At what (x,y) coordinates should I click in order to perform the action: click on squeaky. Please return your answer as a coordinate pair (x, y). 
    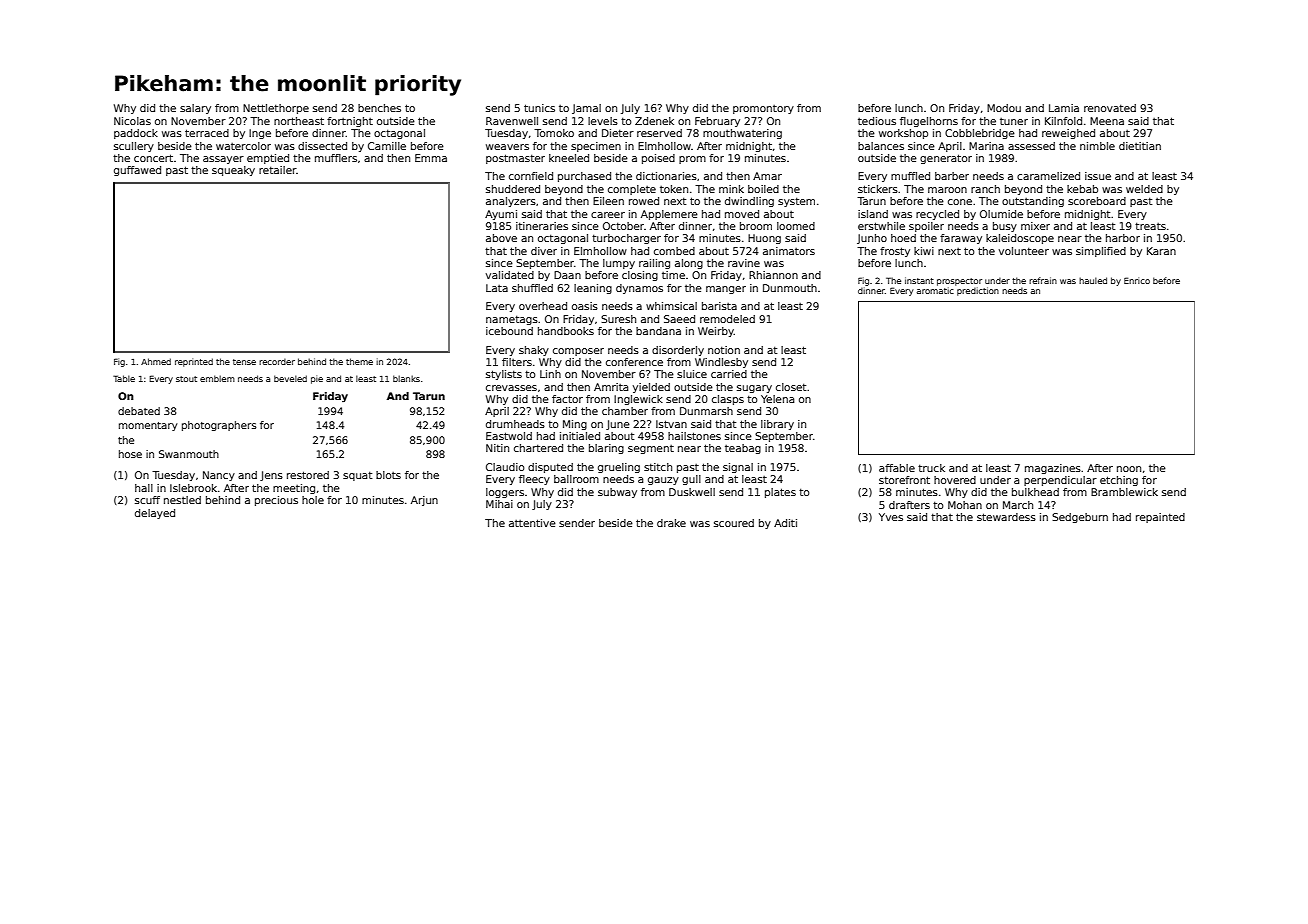
    Looking at the image, I should click on (233, 171).
